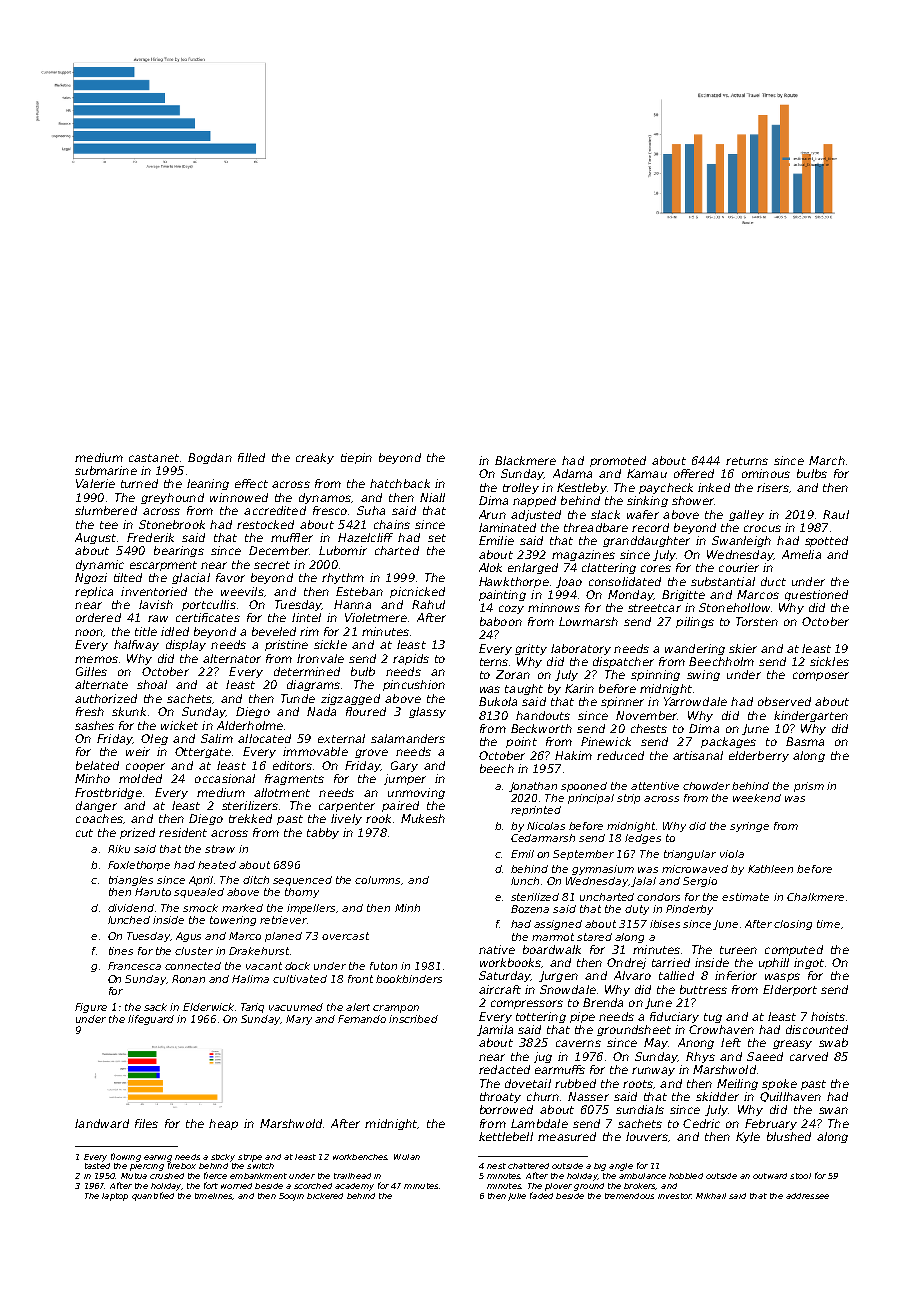 The height and width of the page is (1308, 924). I want to click on files, so click(146, 1123).
